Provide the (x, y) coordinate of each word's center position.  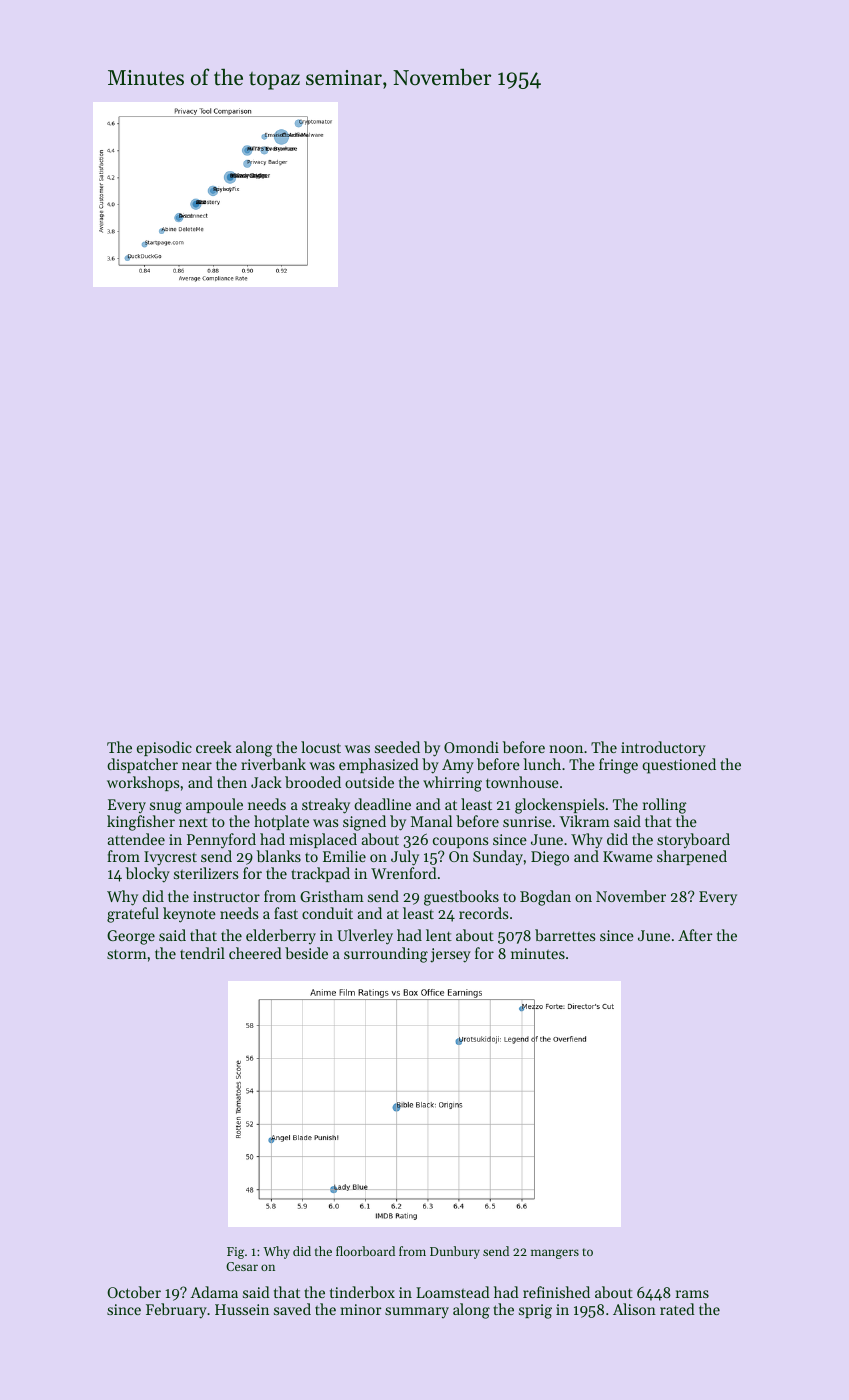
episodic (164, 748)
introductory (663, 749)
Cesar (242, 1266)
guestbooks (461, 898)
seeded (397, 747)
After (695, 935)
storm (127, 954)
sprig (535, 1311)
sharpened (692, 857)
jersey (450, 955)
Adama (214, 1292)
